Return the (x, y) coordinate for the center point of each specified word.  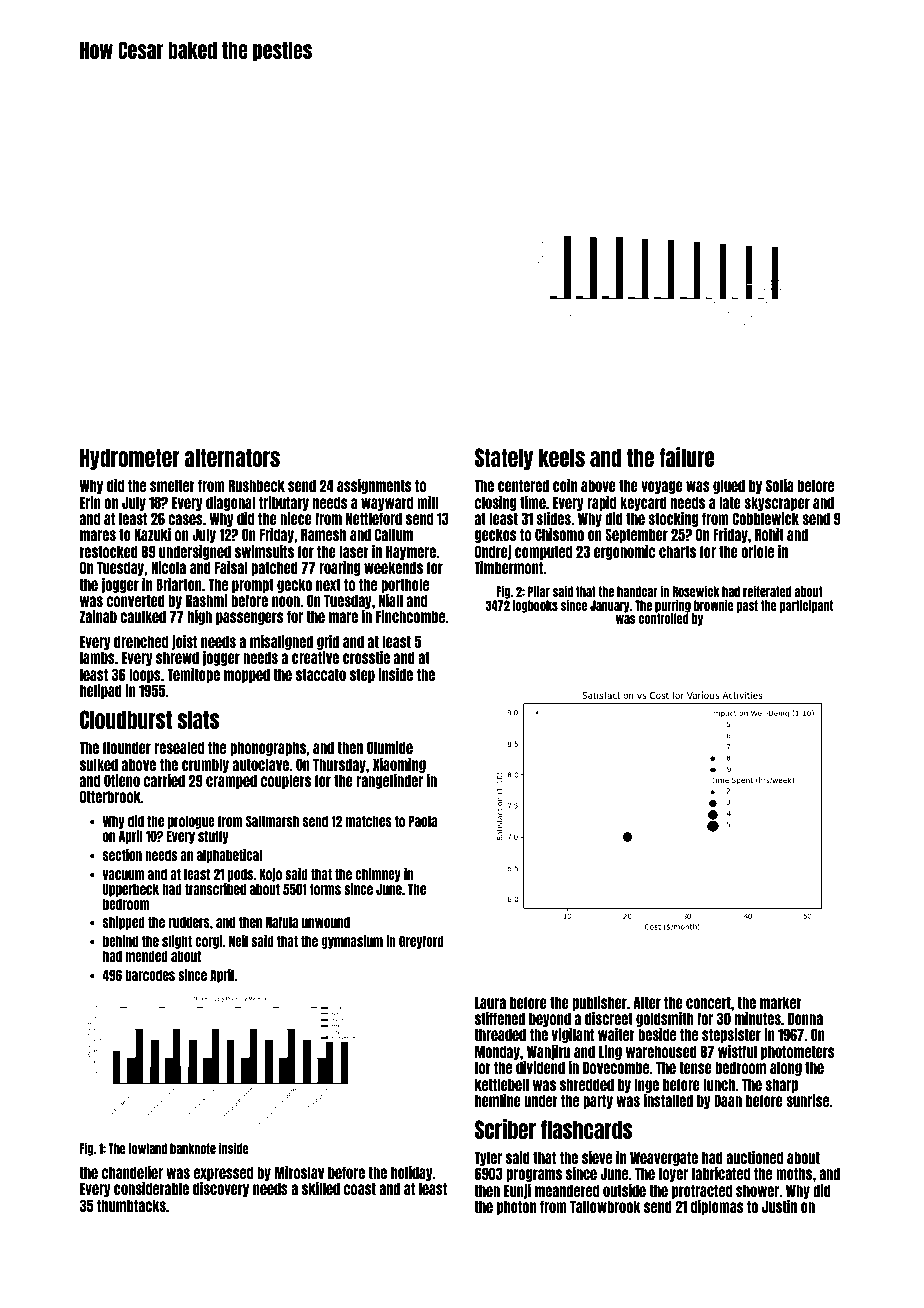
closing (496, 503)
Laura (490, 1002)
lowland (148, 1148)
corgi (209, 943)
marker (781, 1002)
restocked (109, 551)
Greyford (421, 942)
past (747, 606)
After (647, 1002)
